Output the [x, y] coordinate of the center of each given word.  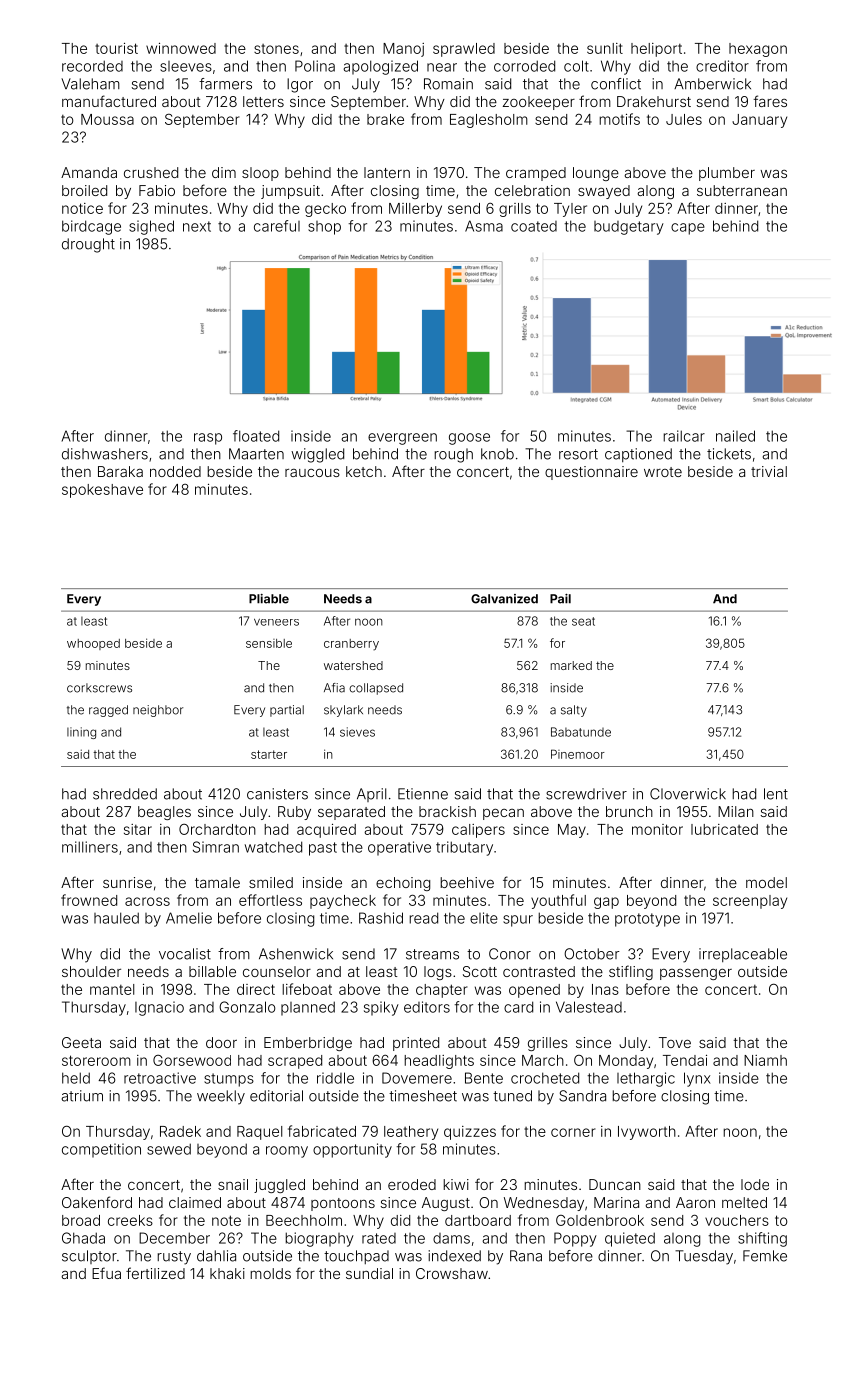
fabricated [322, 1131]
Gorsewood [192, 1060]
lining [81, 733]
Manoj [403, 50]
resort [578, 454]
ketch [364, 471]
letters [263, 101]
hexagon [758, 50]
